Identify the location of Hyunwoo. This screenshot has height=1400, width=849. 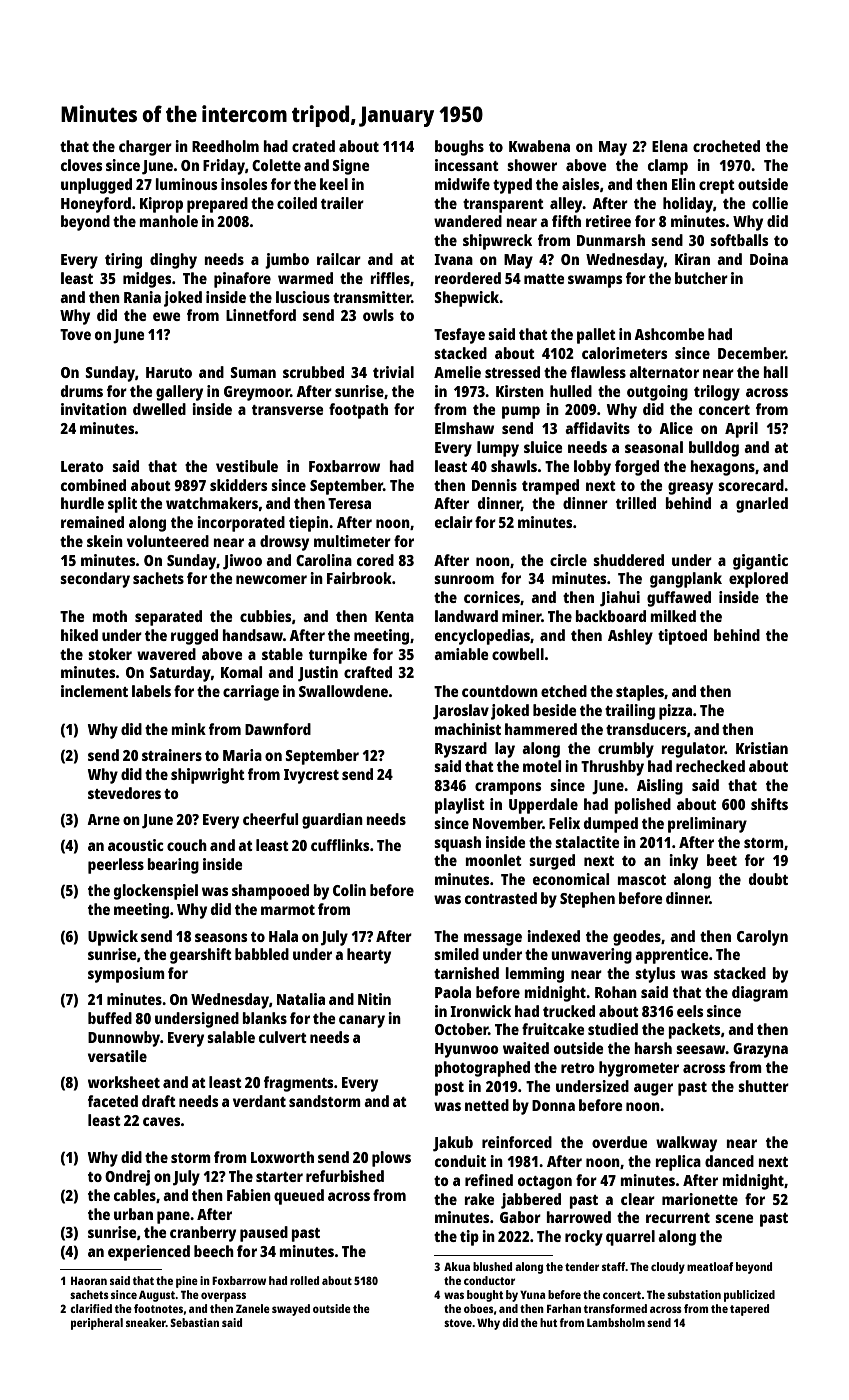
(467, 1050).
